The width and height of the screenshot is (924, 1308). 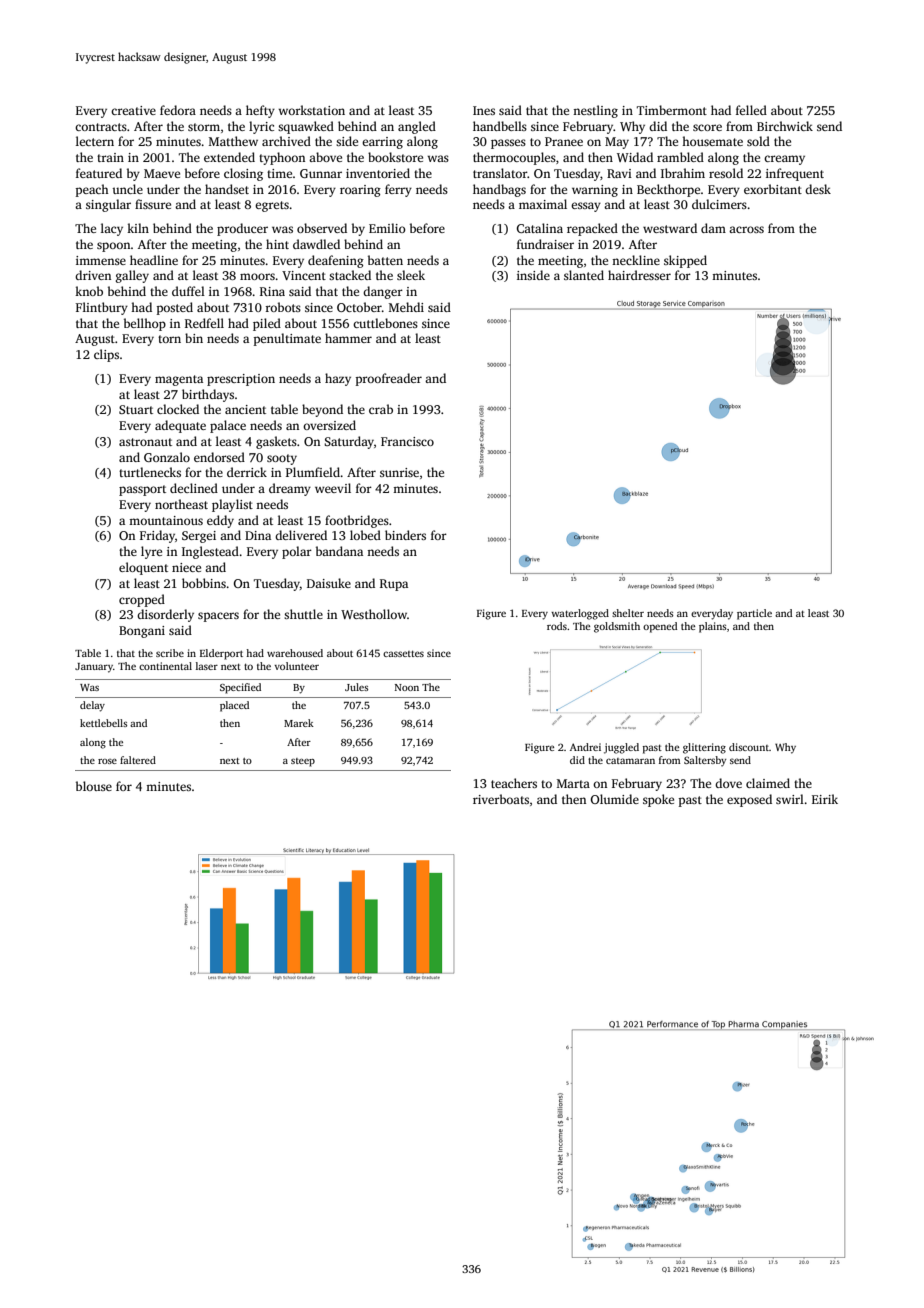 What do you see at coordinates (685, 261) in the screenshot?
I see `skipped` at bounding box center [685, 261].
